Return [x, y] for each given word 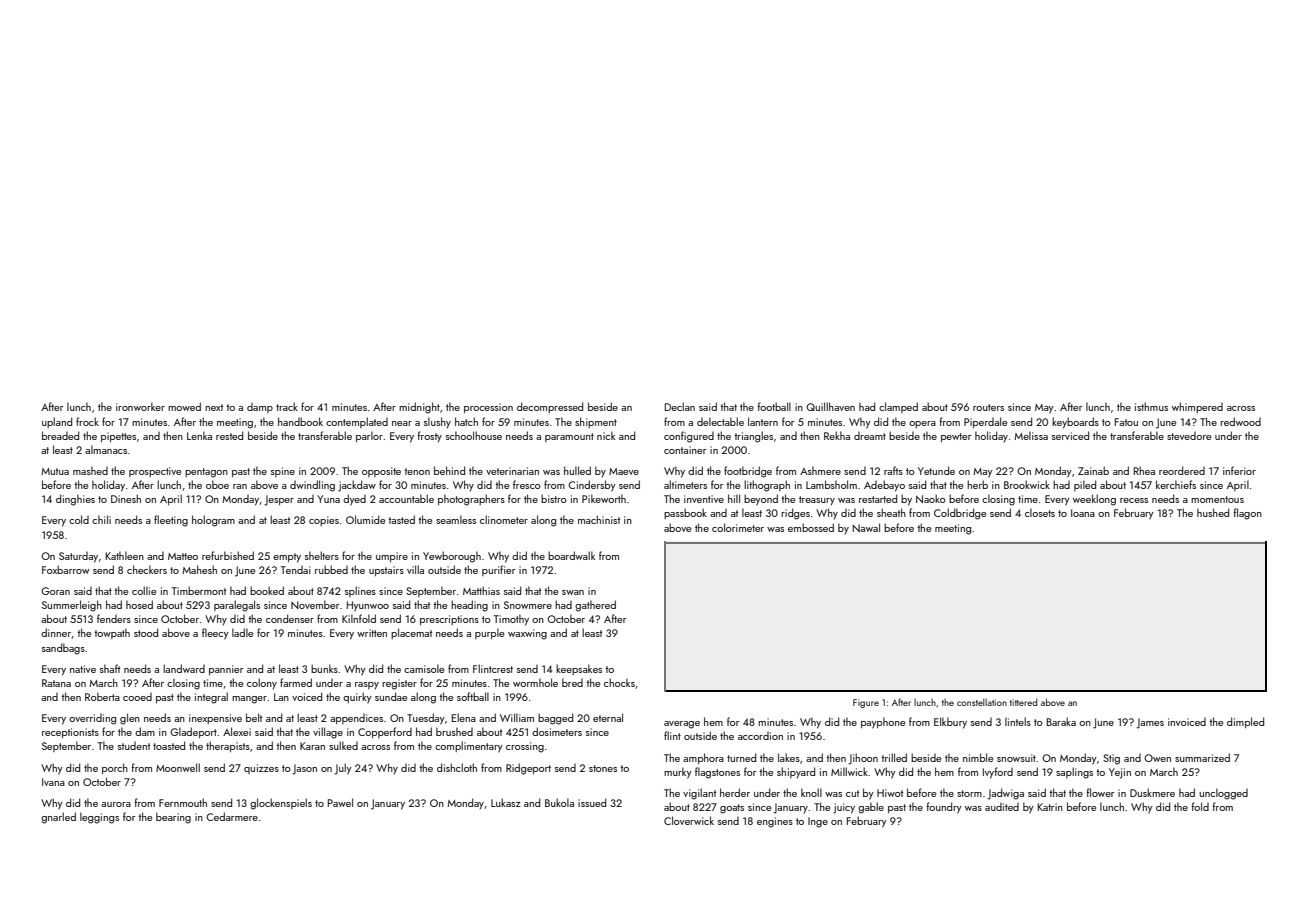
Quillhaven [830, 406]
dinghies [75, 500]
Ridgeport [528, 769]
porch [115, 768]
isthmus [1151, 406]
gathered [595, 606]
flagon [1248, 514]
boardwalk [571, 555]
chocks [619, 682]
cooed [137, 697]
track [287, 406]
